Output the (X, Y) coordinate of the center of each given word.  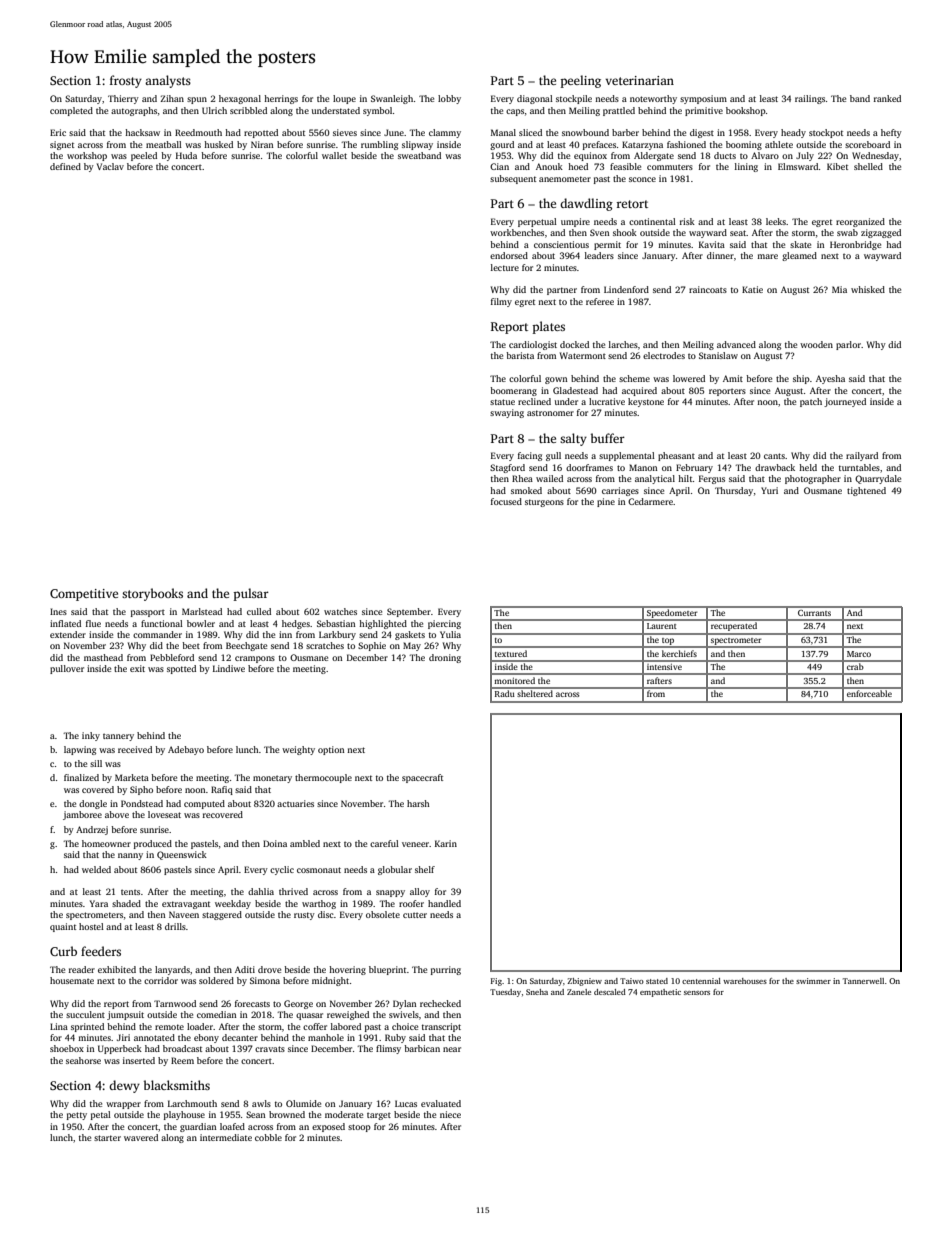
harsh (418, 803)
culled (259, 611)
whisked (868, 289)
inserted (139, 1060)
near (452, 1049)
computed (204, 804)
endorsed (509, 255)
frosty (126, 81)
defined (65, 166)
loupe (344, 99)
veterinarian (639, 80)
